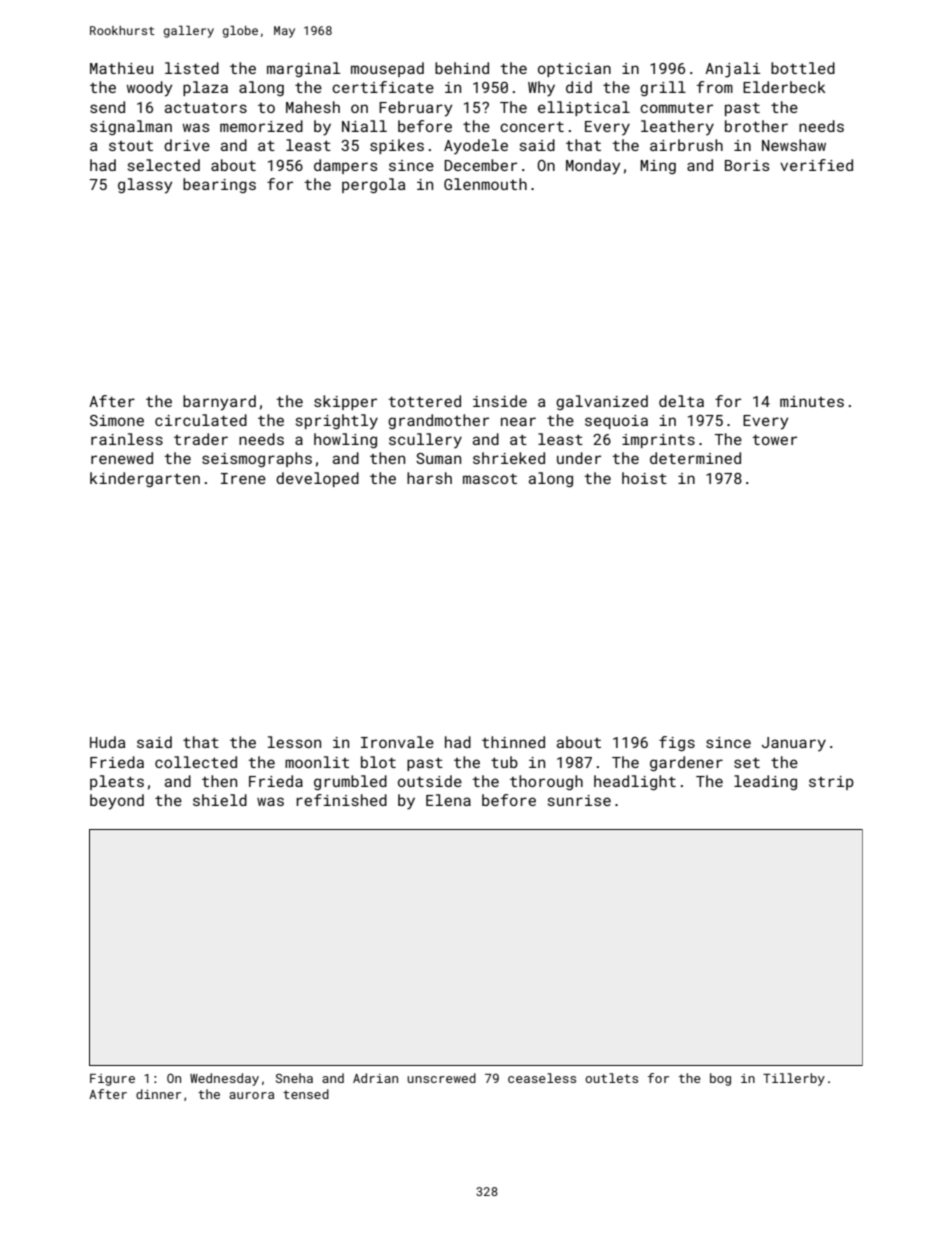 The image size is (952, 1233). Describe the element at coordinates (658, 167) in the screenshot. I see `Ming` at that location.
